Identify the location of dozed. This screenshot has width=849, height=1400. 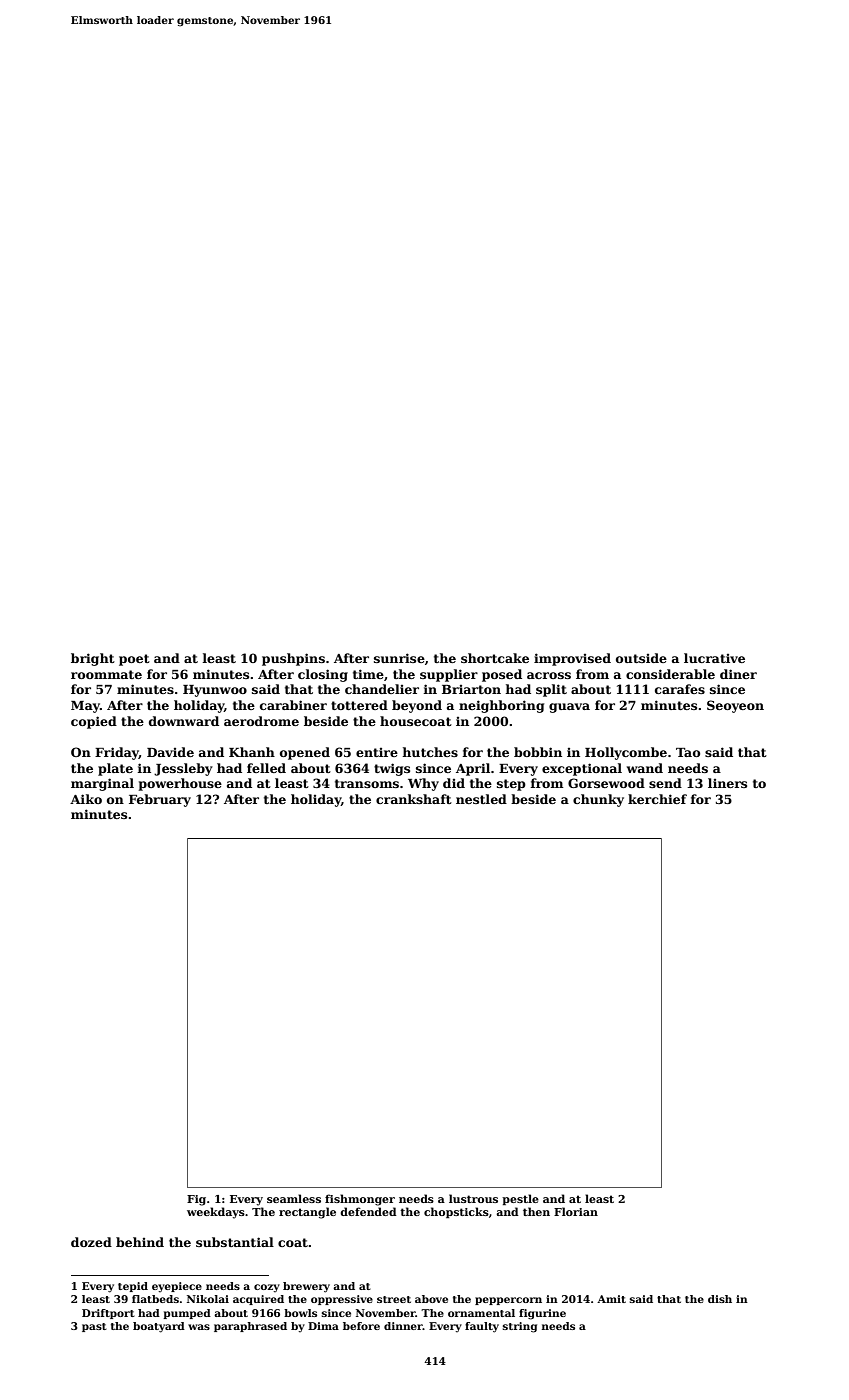
(91, 1242).
